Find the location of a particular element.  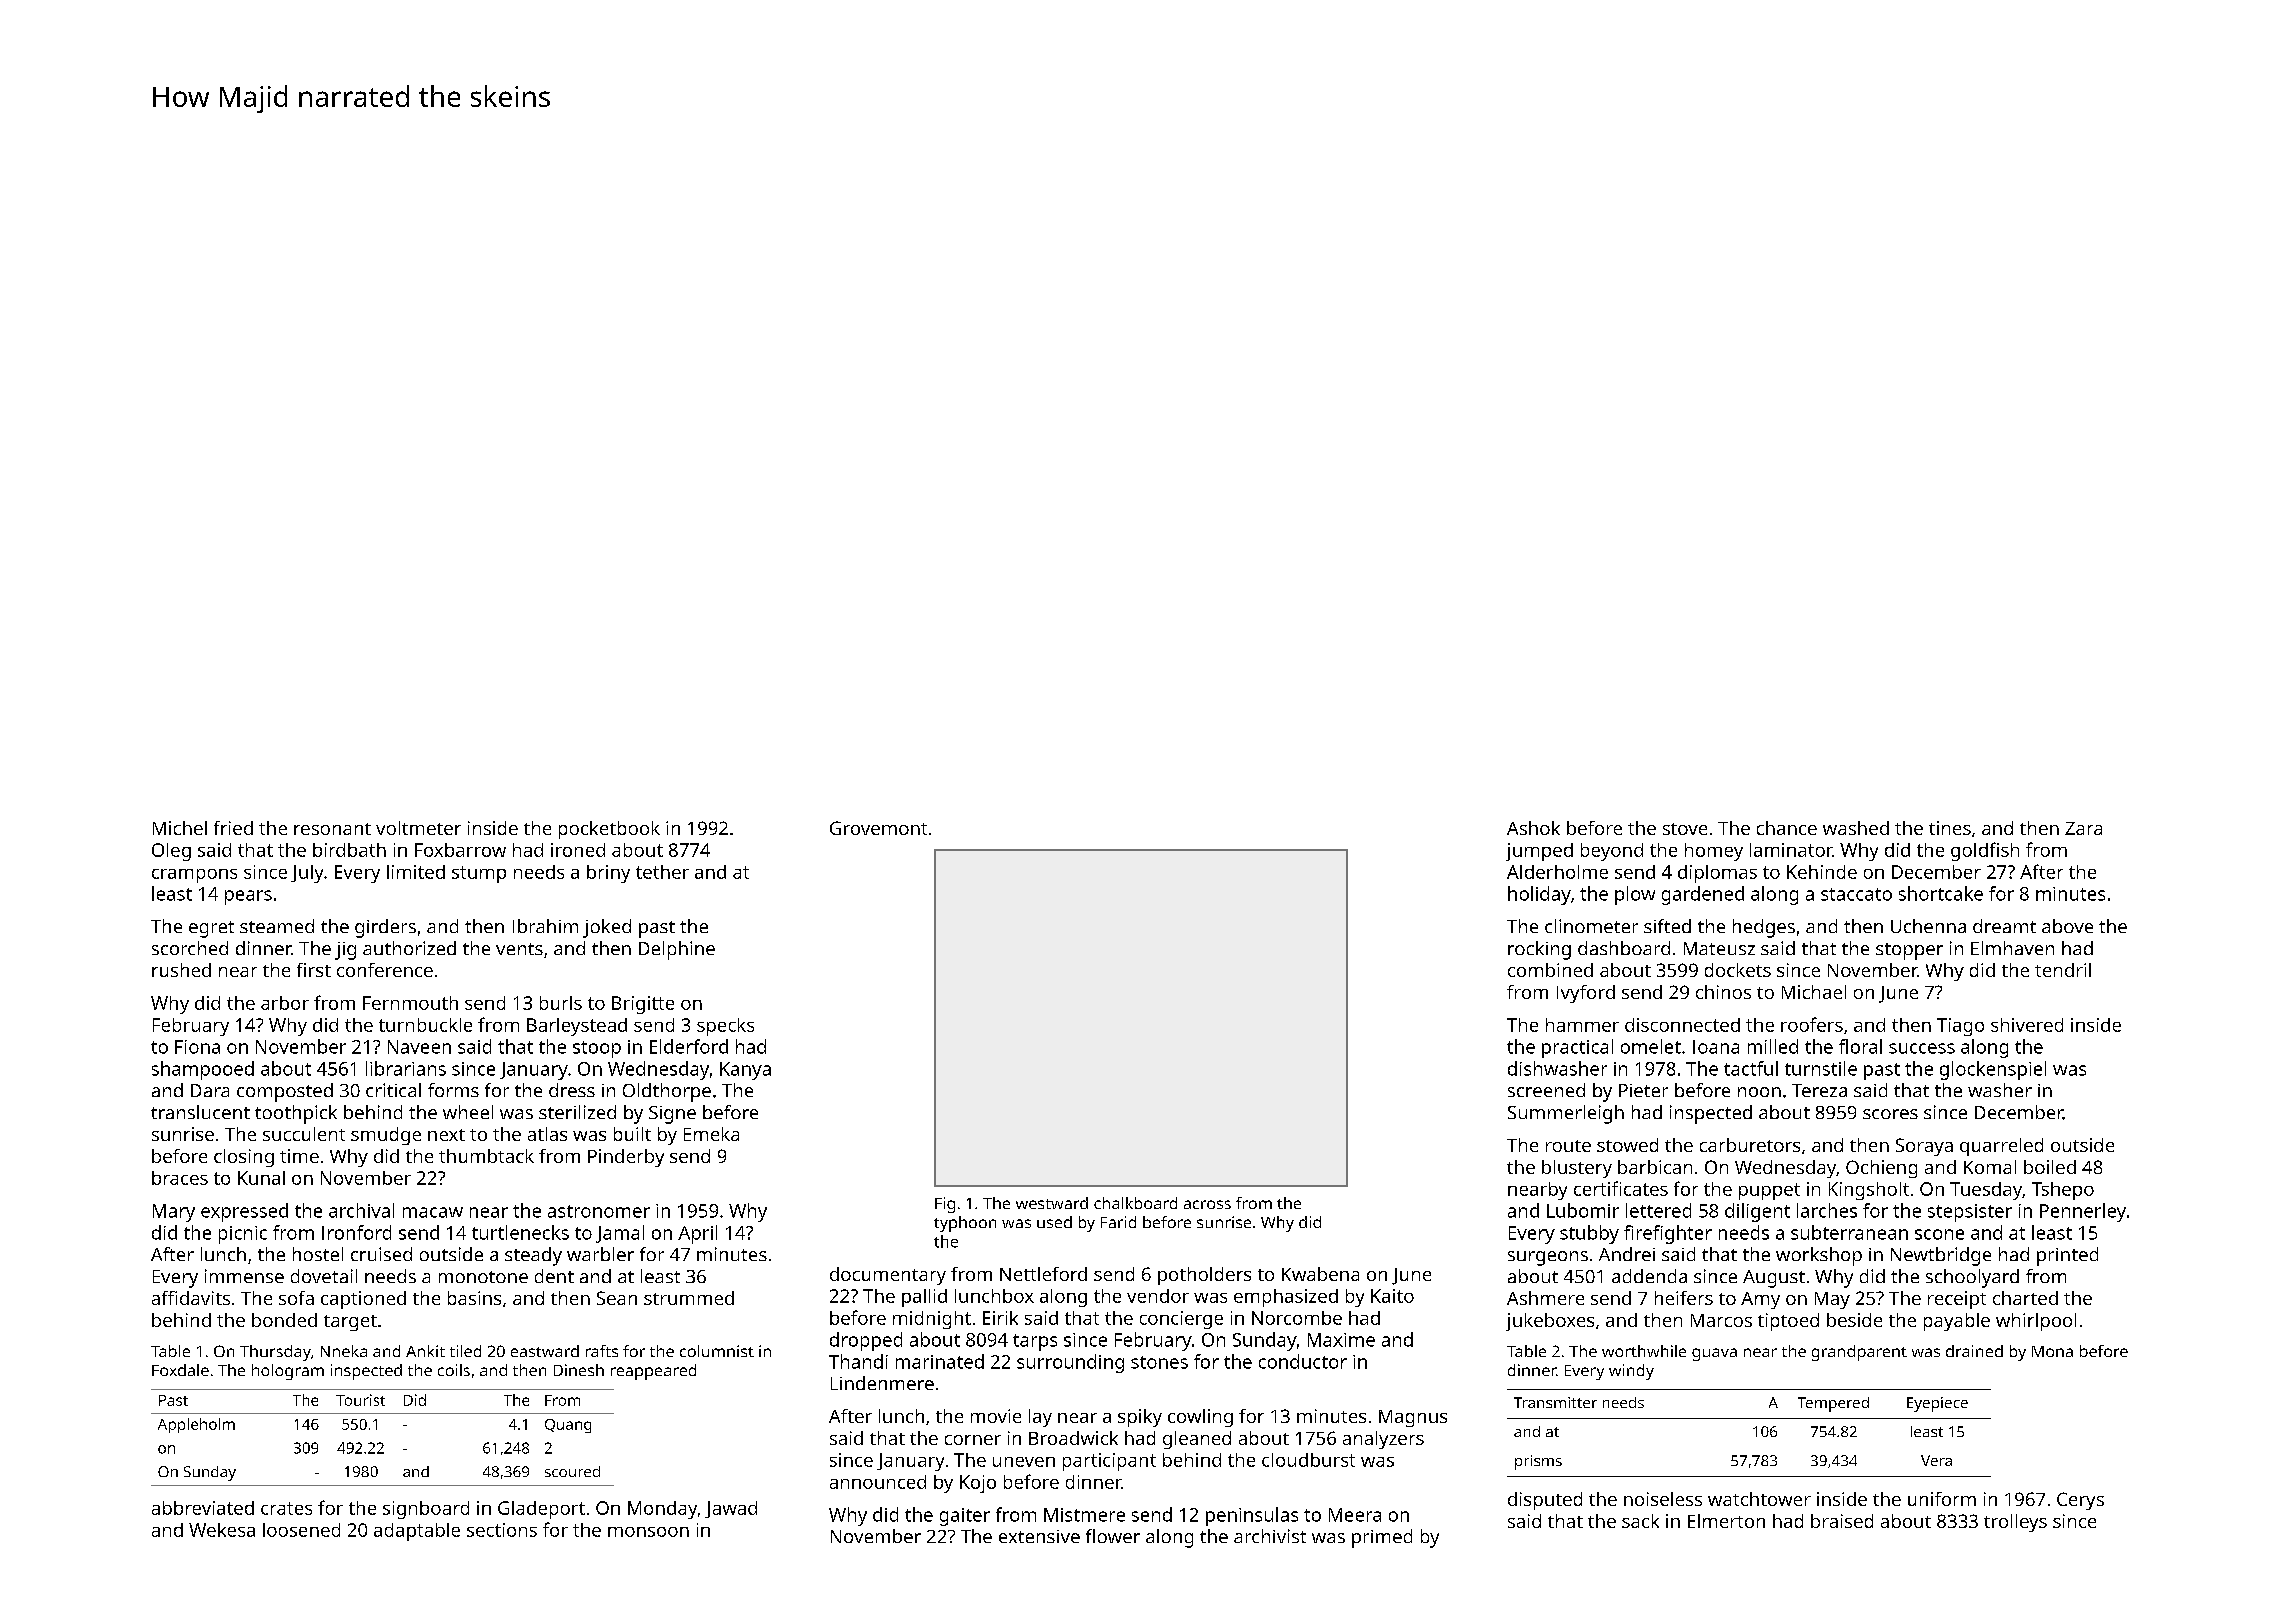

Newtbridge is located at coordinates (1941, 1256).
